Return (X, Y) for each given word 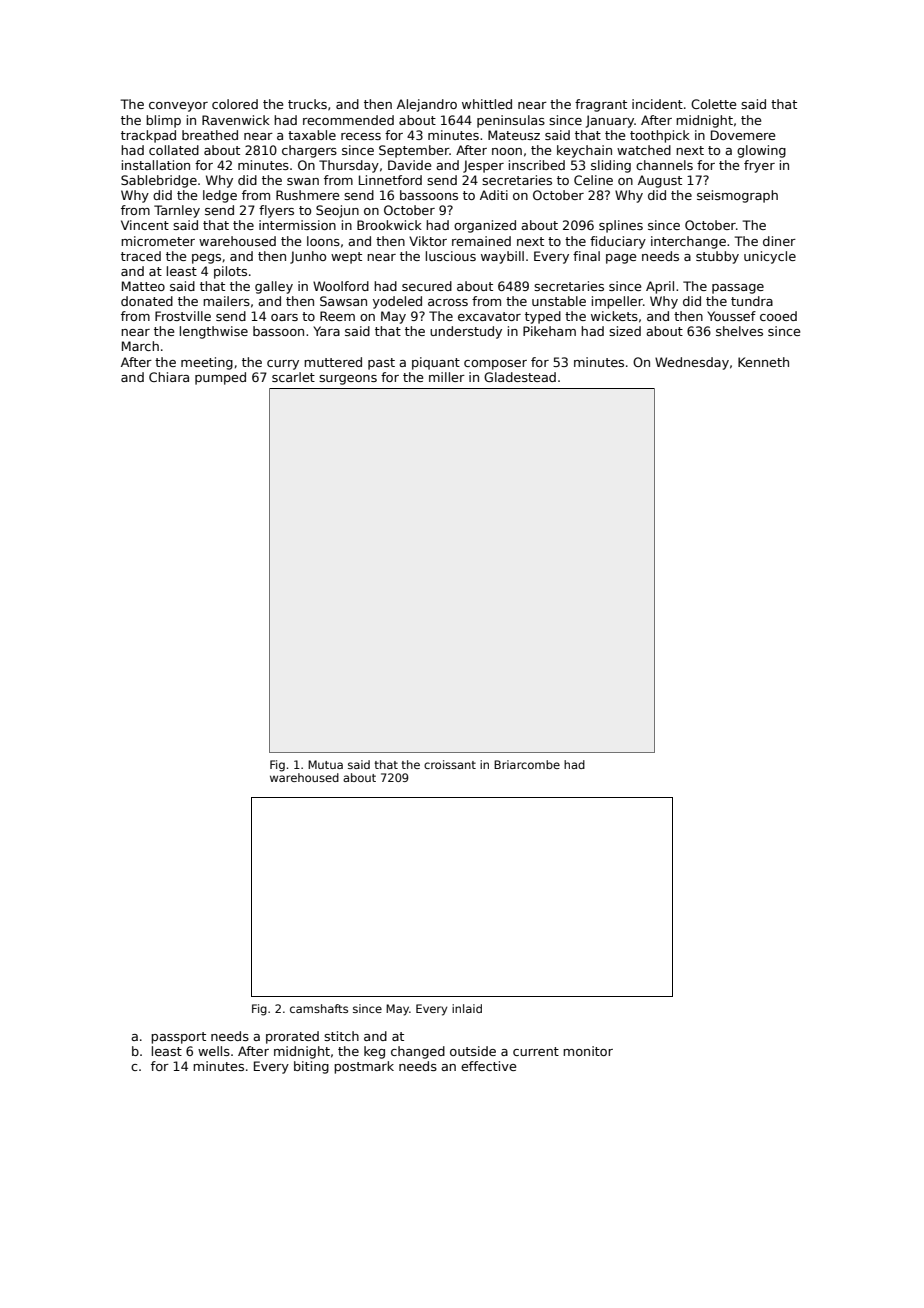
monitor (588, 1051)
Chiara (169, 377)
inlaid (467, 1008)
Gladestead (520, 377)
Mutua (325, 764)
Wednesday (692, 363)
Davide (409, 165)
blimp (163, 121)
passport (178, 1038)
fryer (759, 166)
